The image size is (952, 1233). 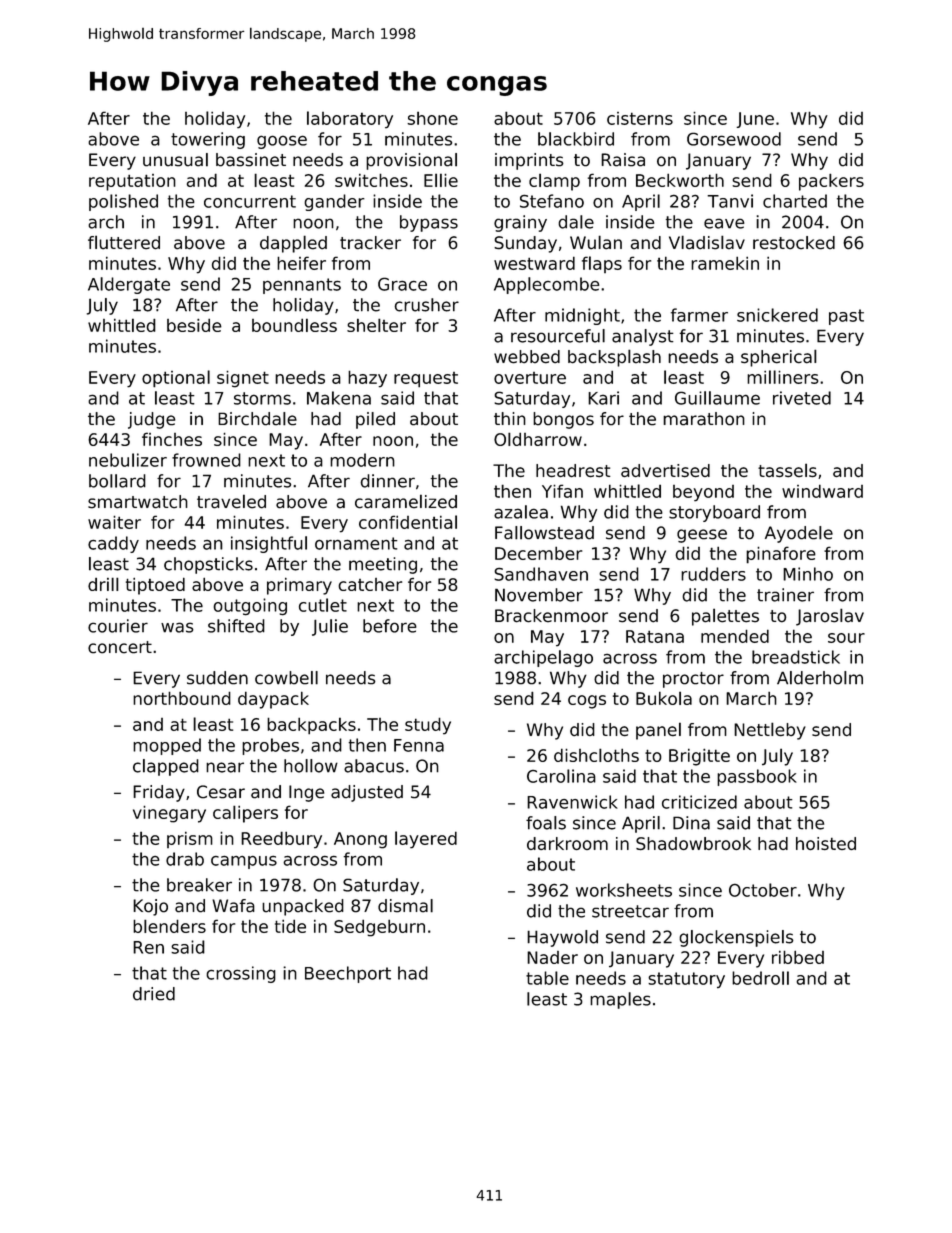 I want to click on laboratory, so click(x=350, y=120).
